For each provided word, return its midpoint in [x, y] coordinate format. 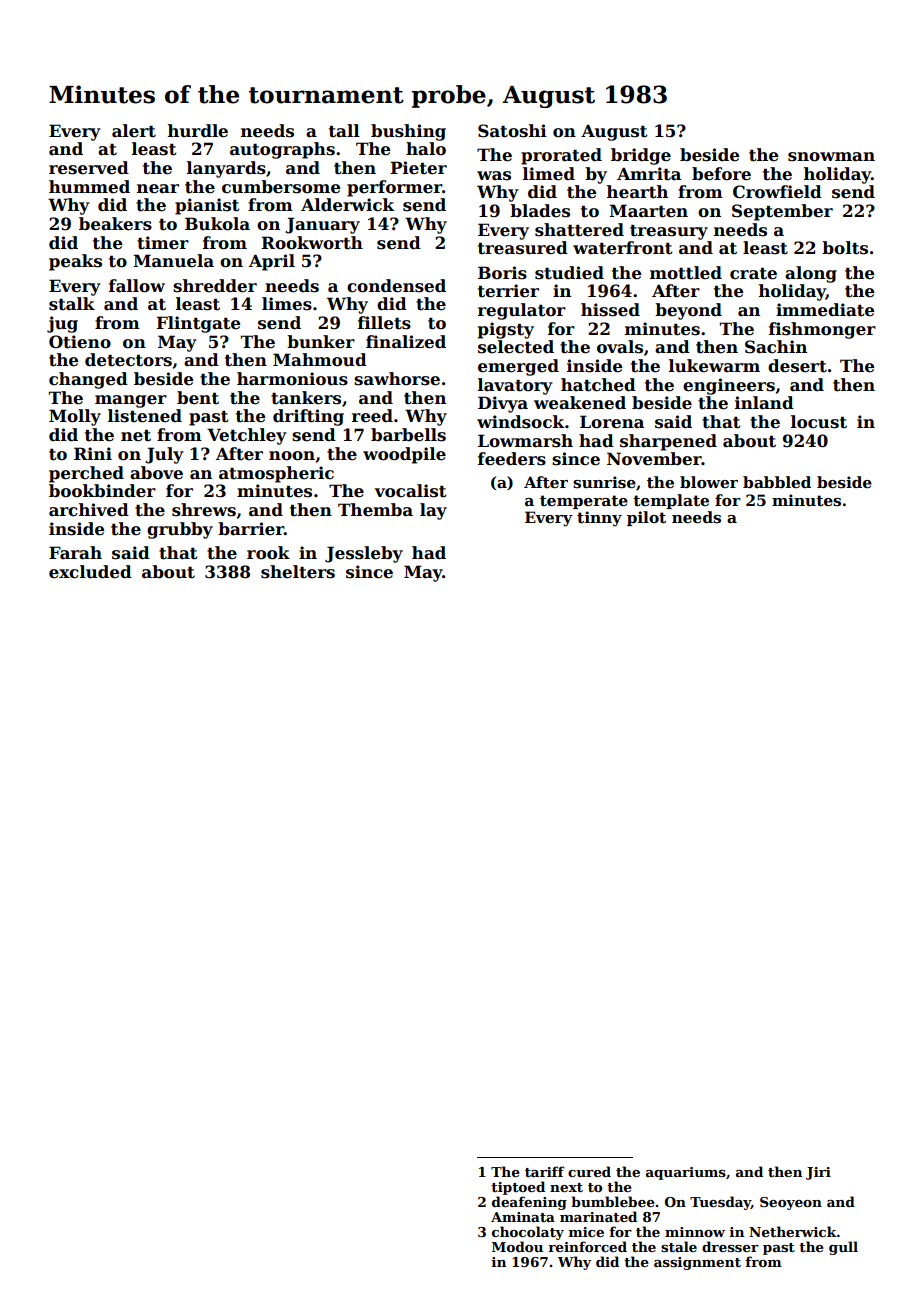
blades [540, 211]
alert [134, 131]
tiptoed [518, 1188]
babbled [777, 482]
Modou [517, 1246]
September [782, 212]
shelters [298, 572]
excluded [90, 572]
